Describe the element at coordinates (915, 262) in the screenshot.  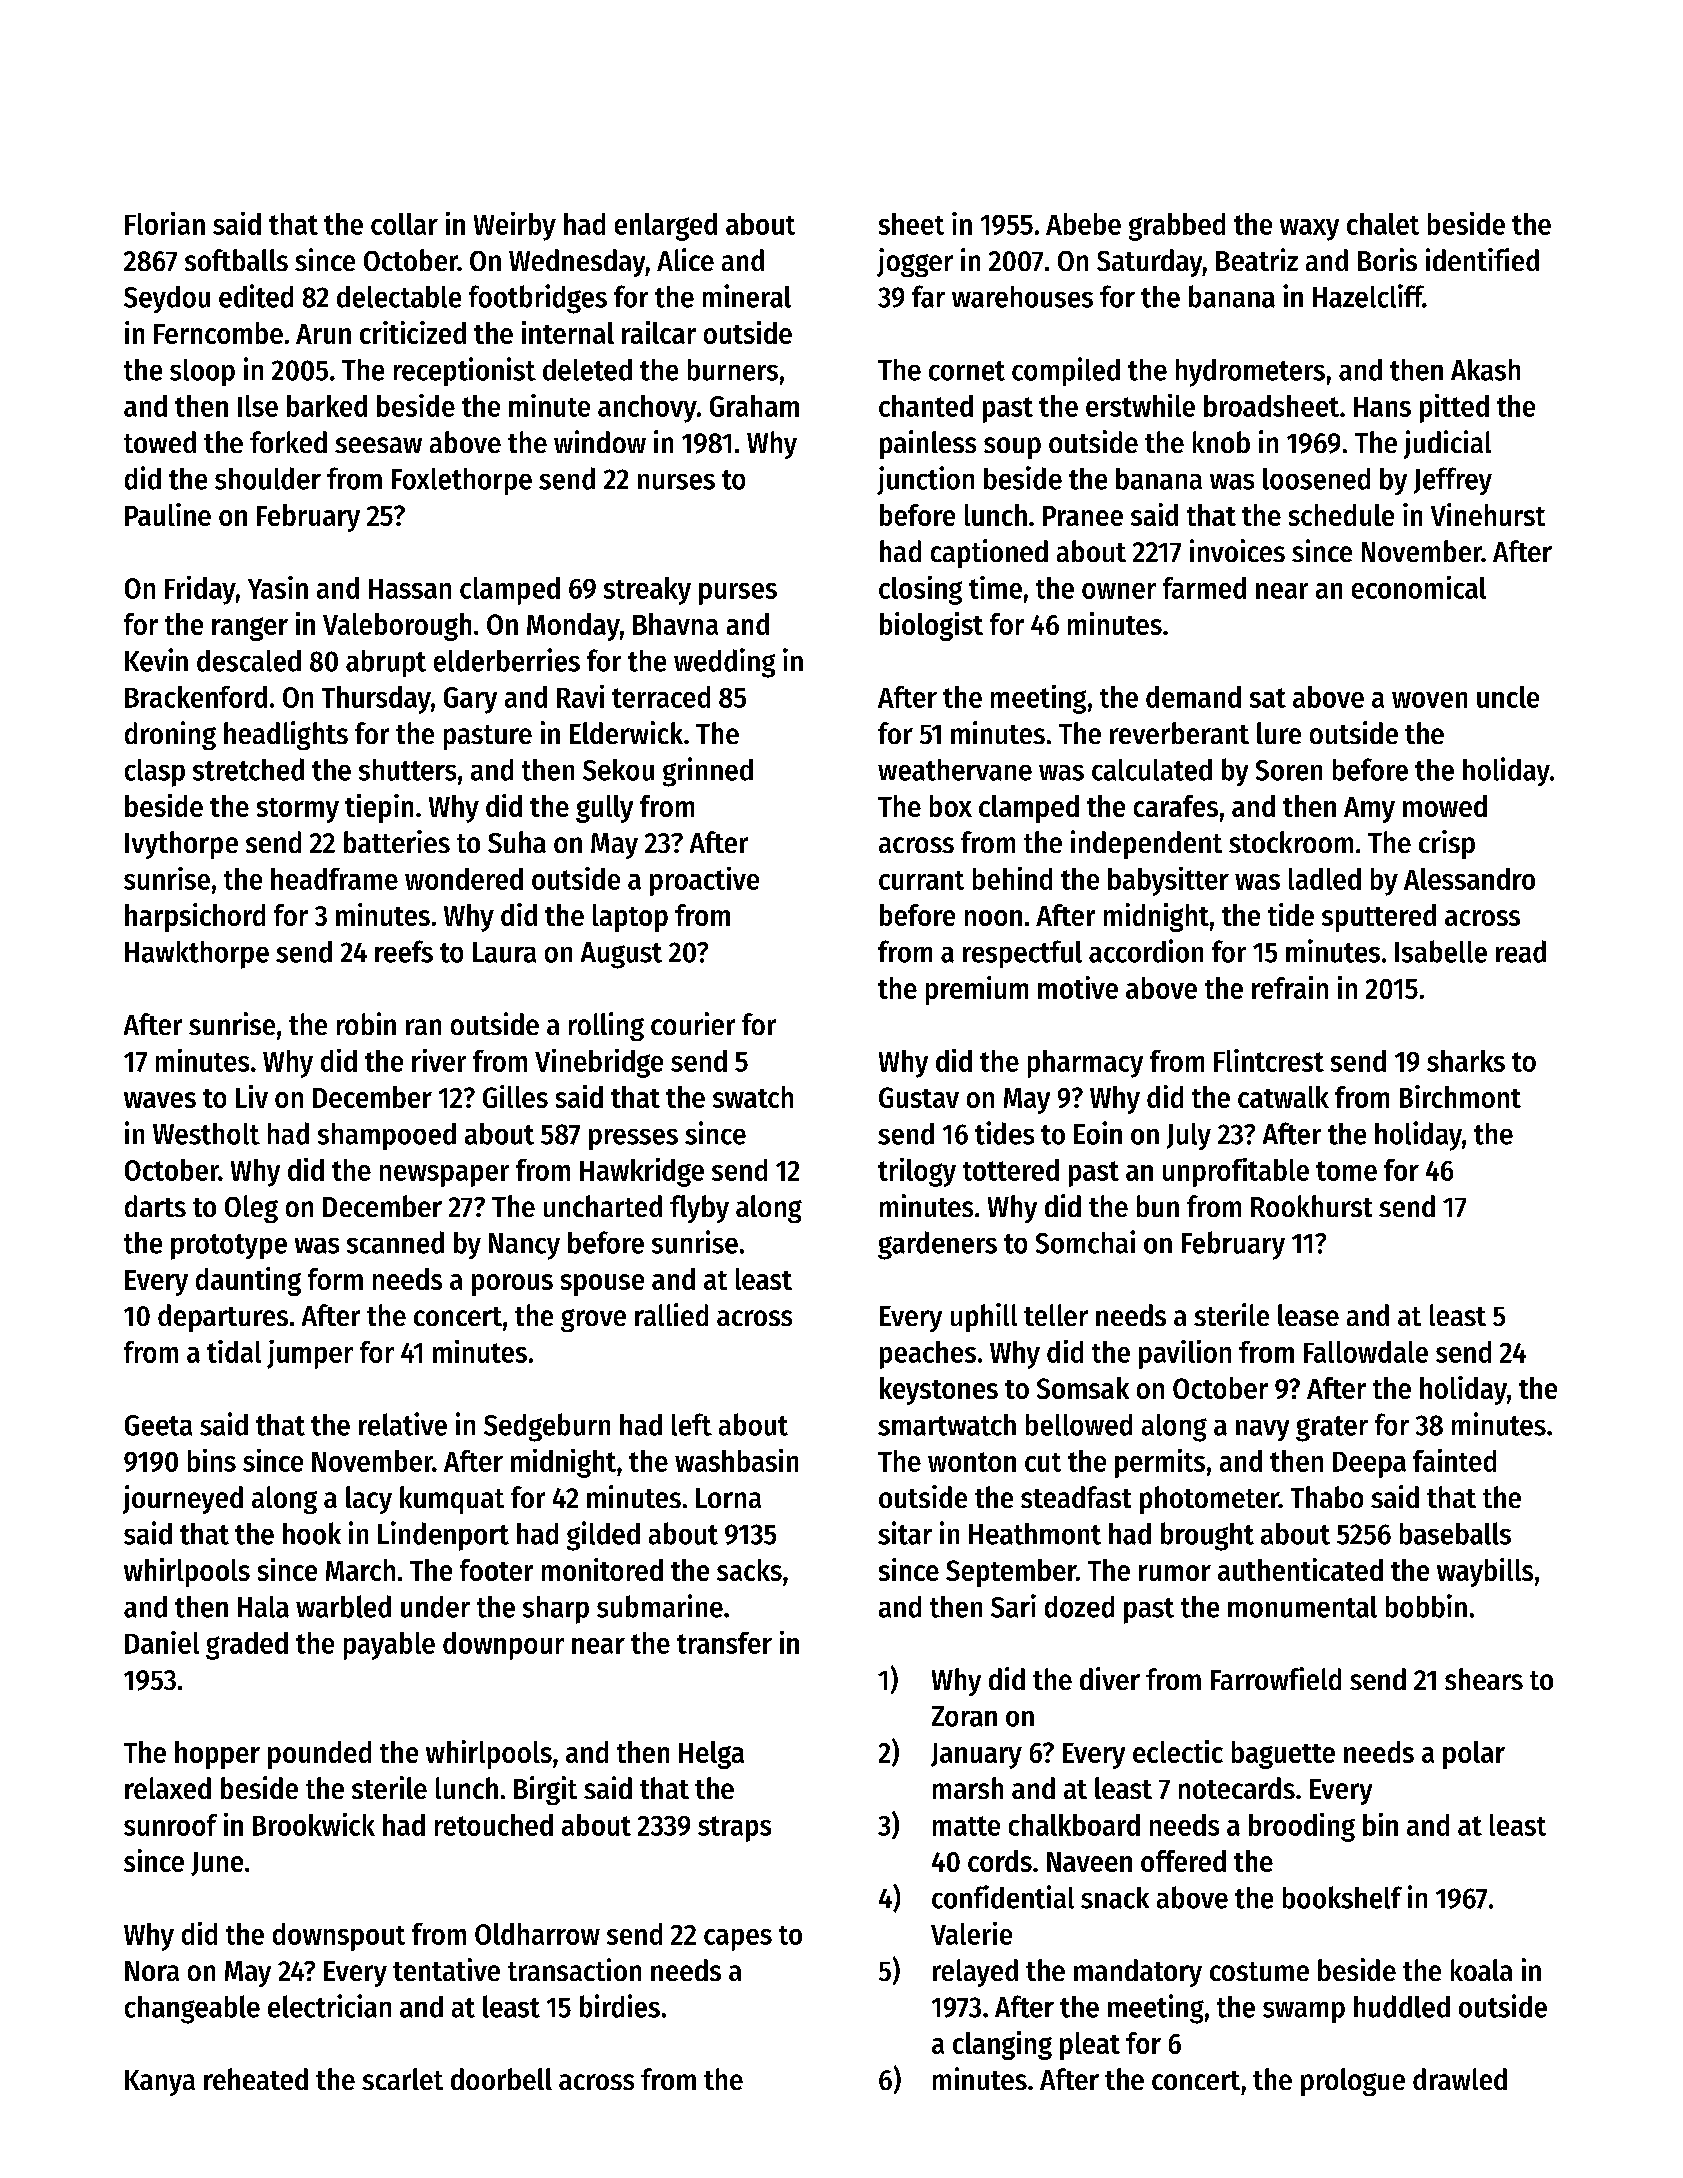
I see `jogger` at that location.
